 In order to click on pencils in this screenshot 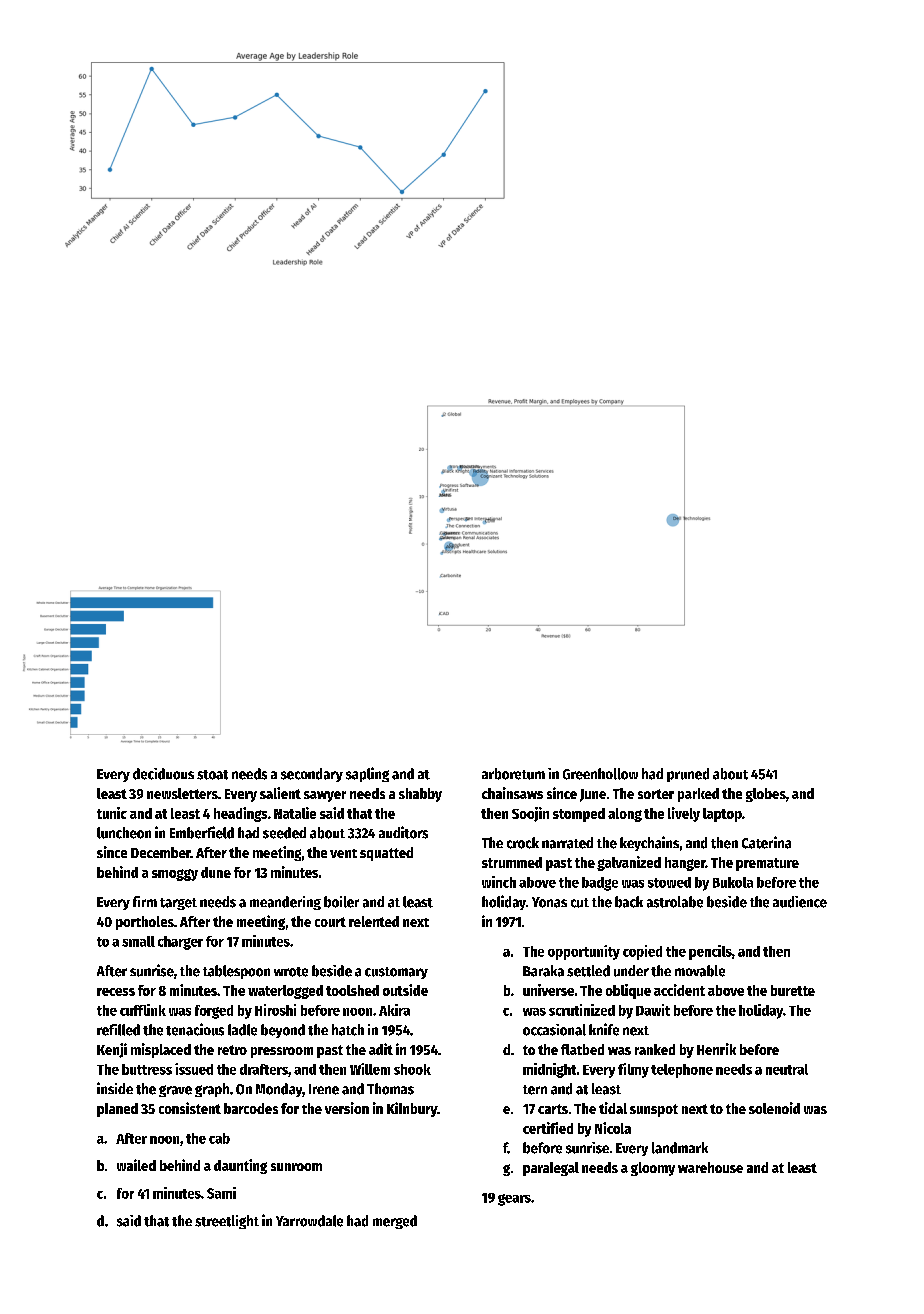, I will do `click(710, 952)`.
